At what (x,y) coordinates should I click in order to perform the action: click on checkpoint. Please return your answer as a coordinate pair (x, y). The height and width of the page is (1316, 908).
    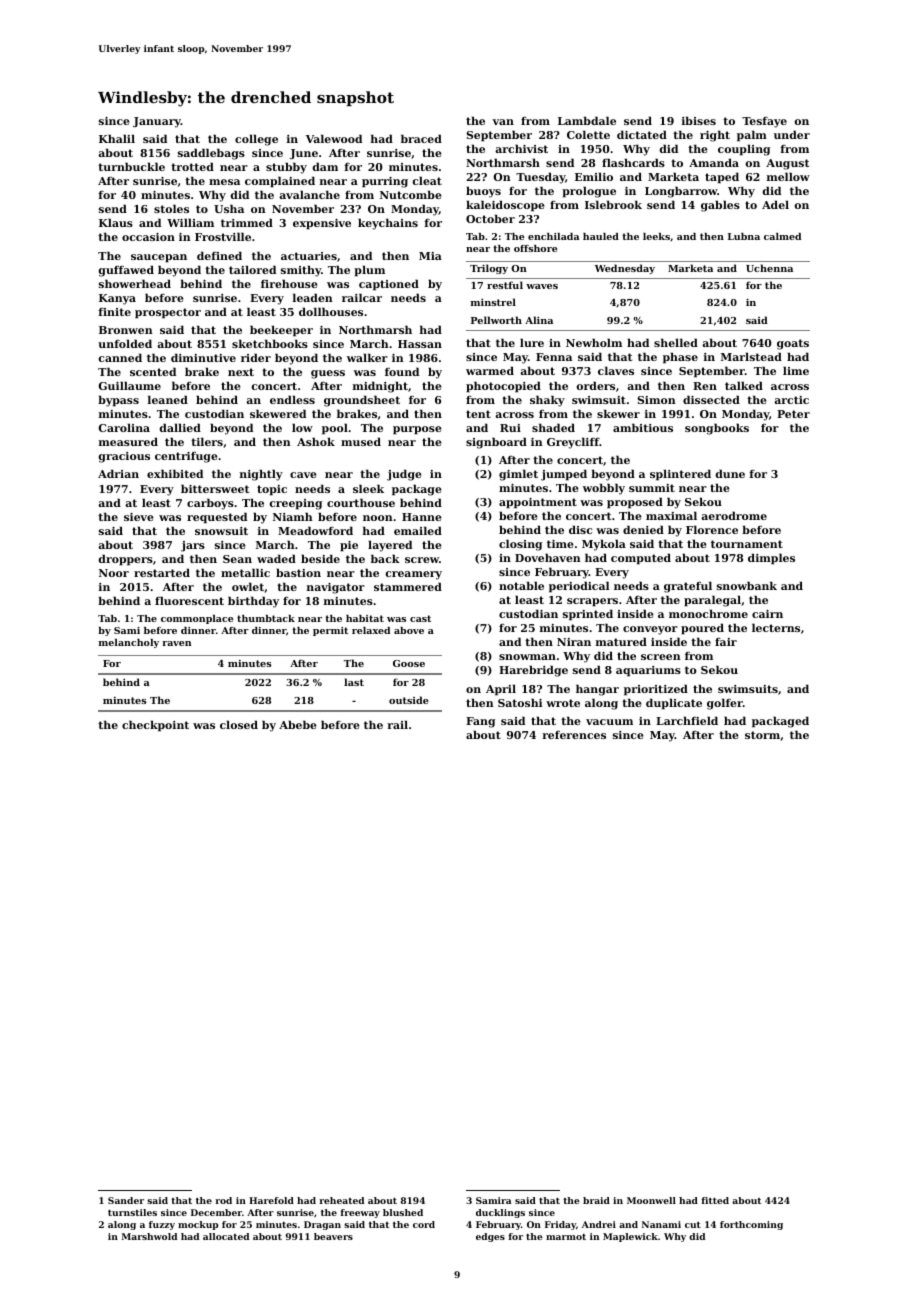
    Looking at the image, I should click on (155, 726).
